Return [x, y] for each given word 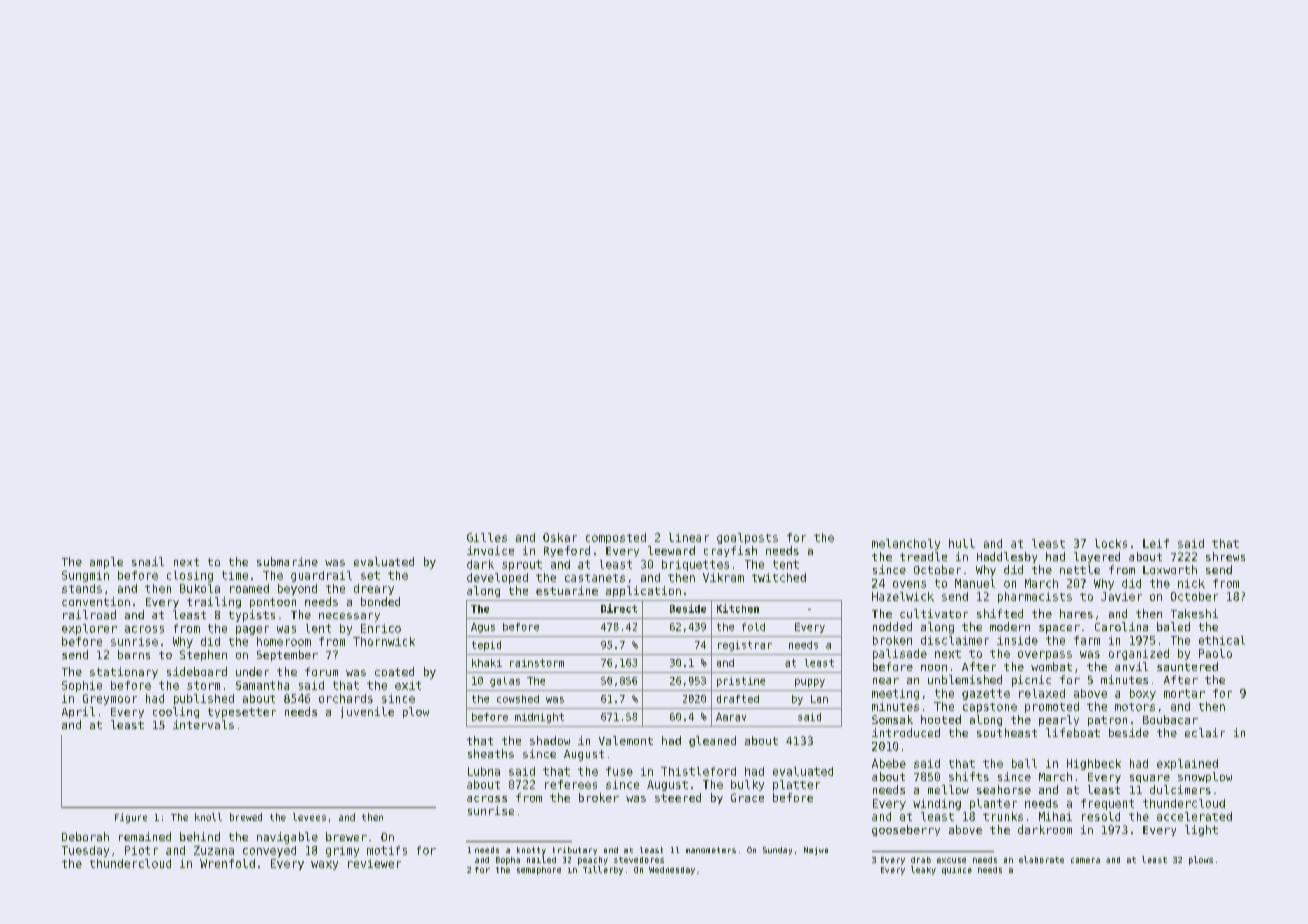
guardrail [321, 576]
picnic [1031, 681]
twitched [779, 577]
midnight [539, 718]
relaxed [1042, 693]
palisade [900, 654]
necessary [349, 617]
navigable [287, 838]
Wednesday [672, 871]
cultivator [934, 613]
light [1201, 830]
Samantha [262, 685]
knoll [208, 817]
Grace [747, 797]
